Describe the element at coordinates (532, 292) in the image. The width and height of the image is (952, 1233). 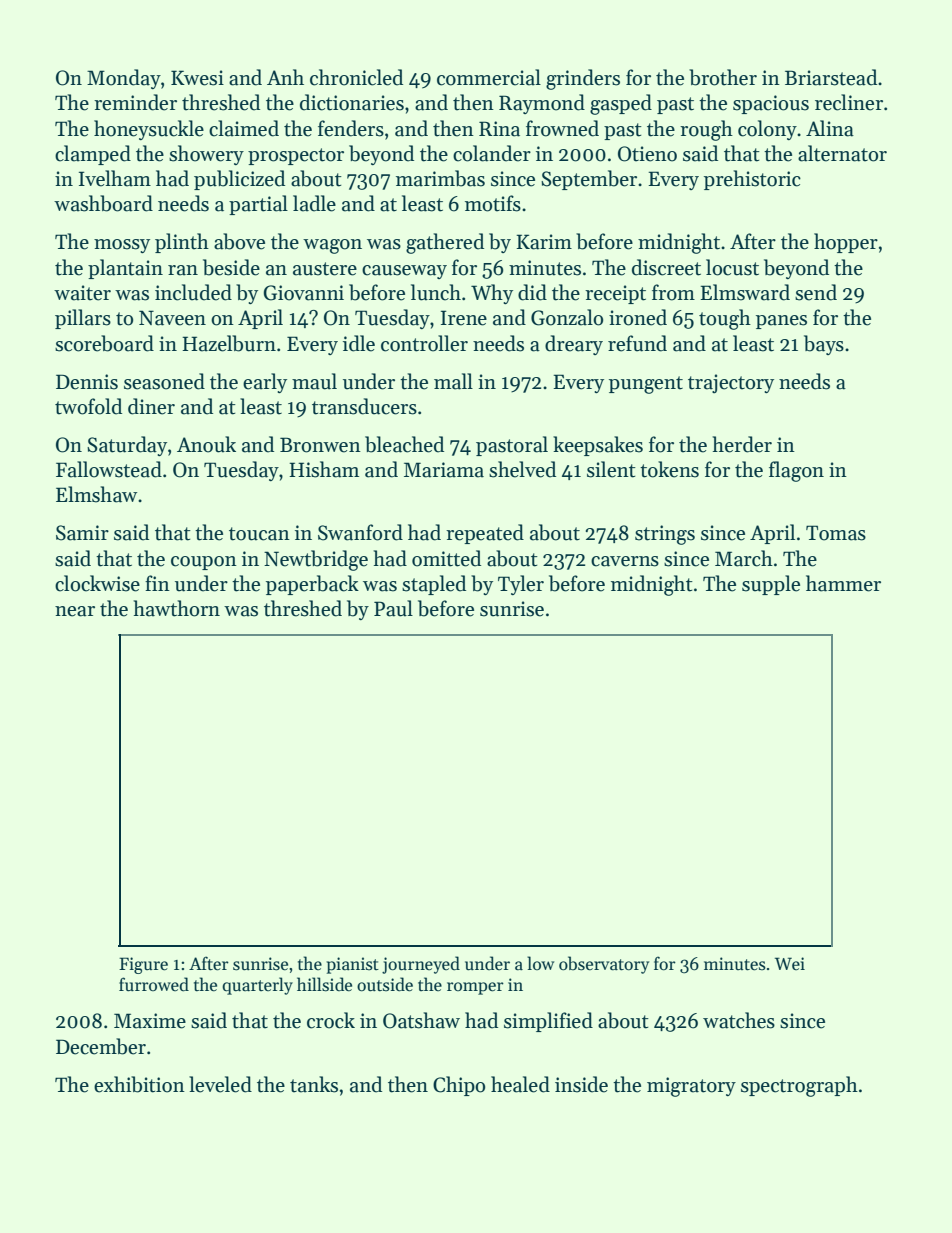
I see `did` at that location.
